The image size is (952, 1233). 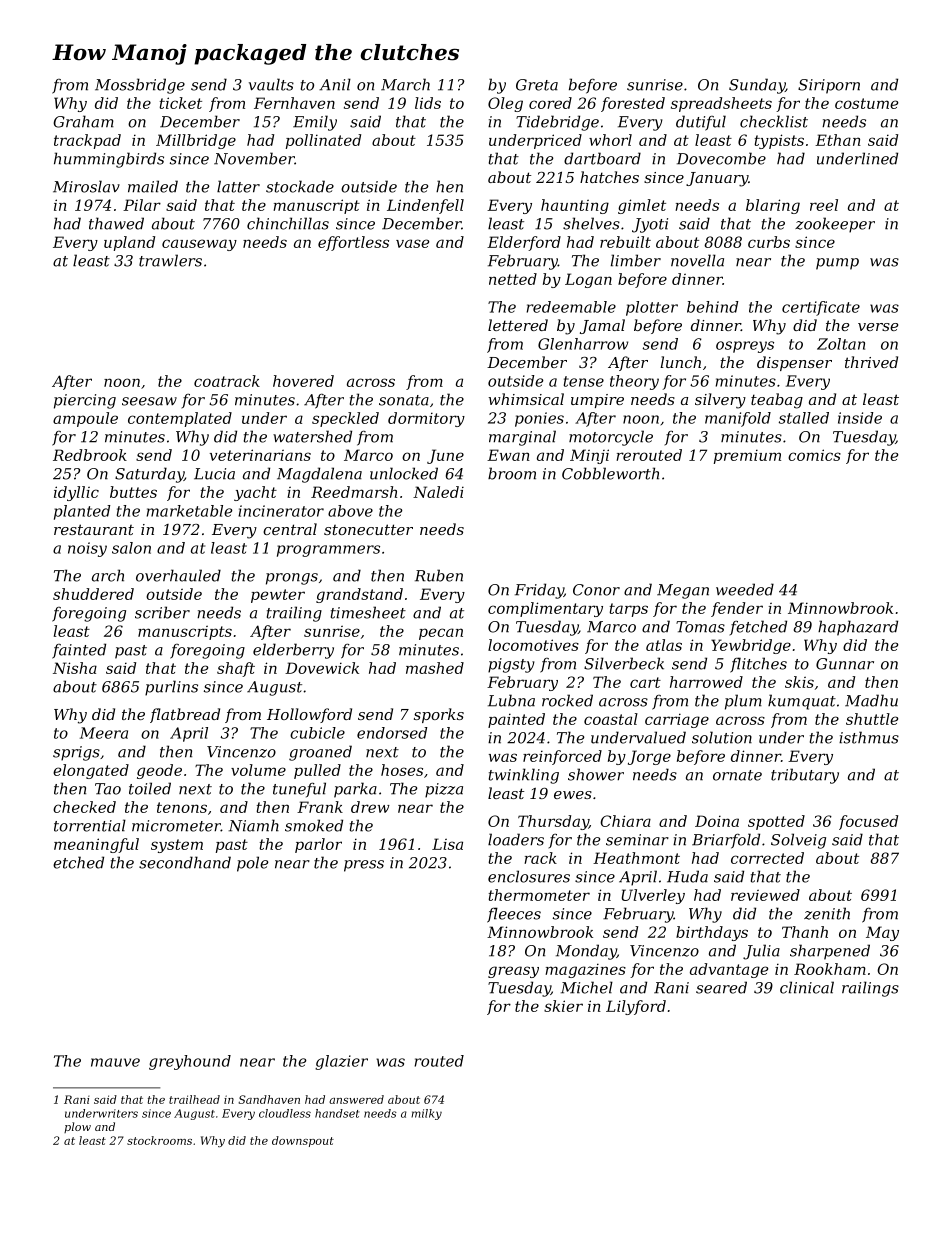 I want to click on loaders, so click(x=516, y=839).
